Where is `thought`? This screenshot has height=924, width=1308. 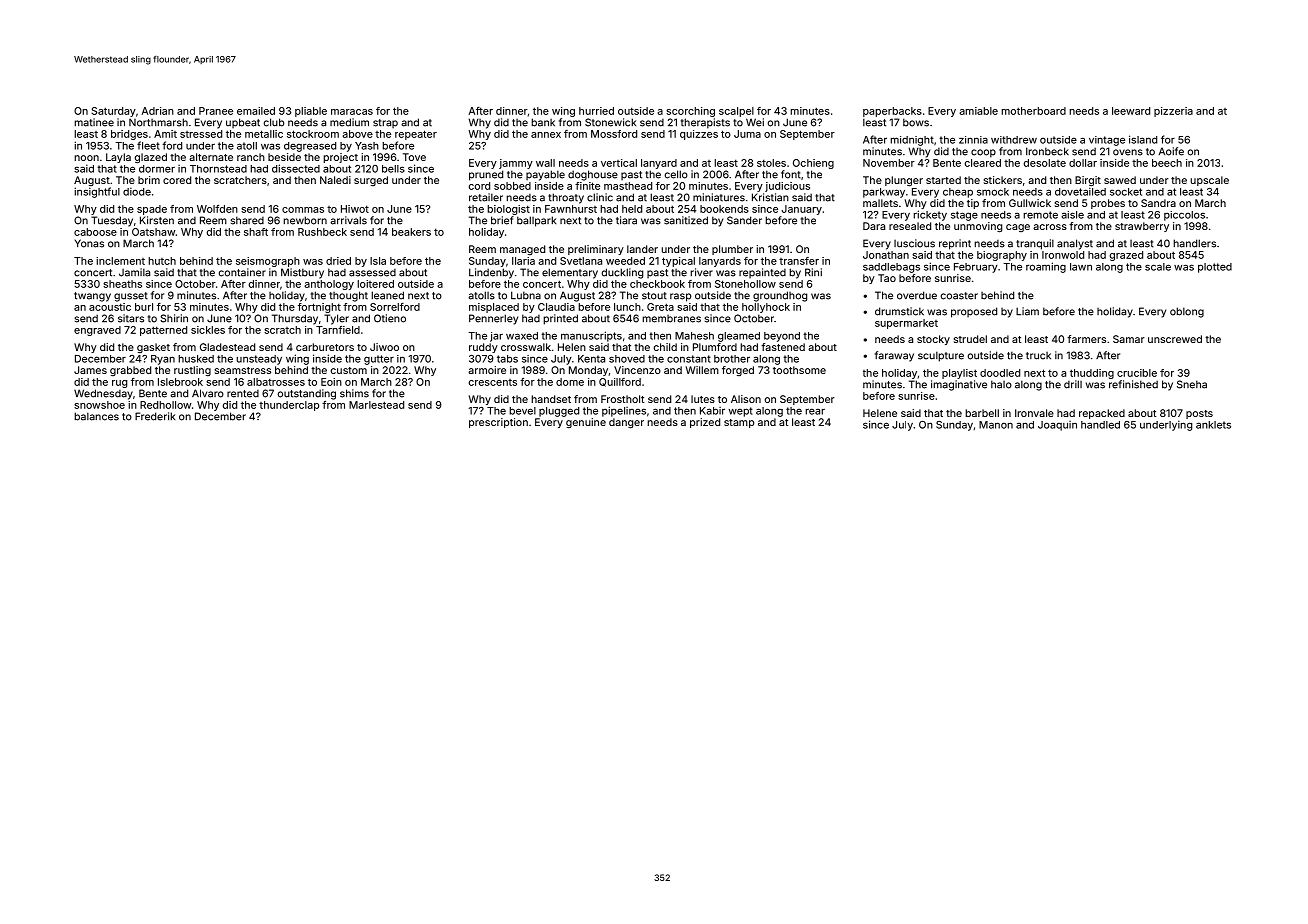
thought is located at coordinates (348, 296).
